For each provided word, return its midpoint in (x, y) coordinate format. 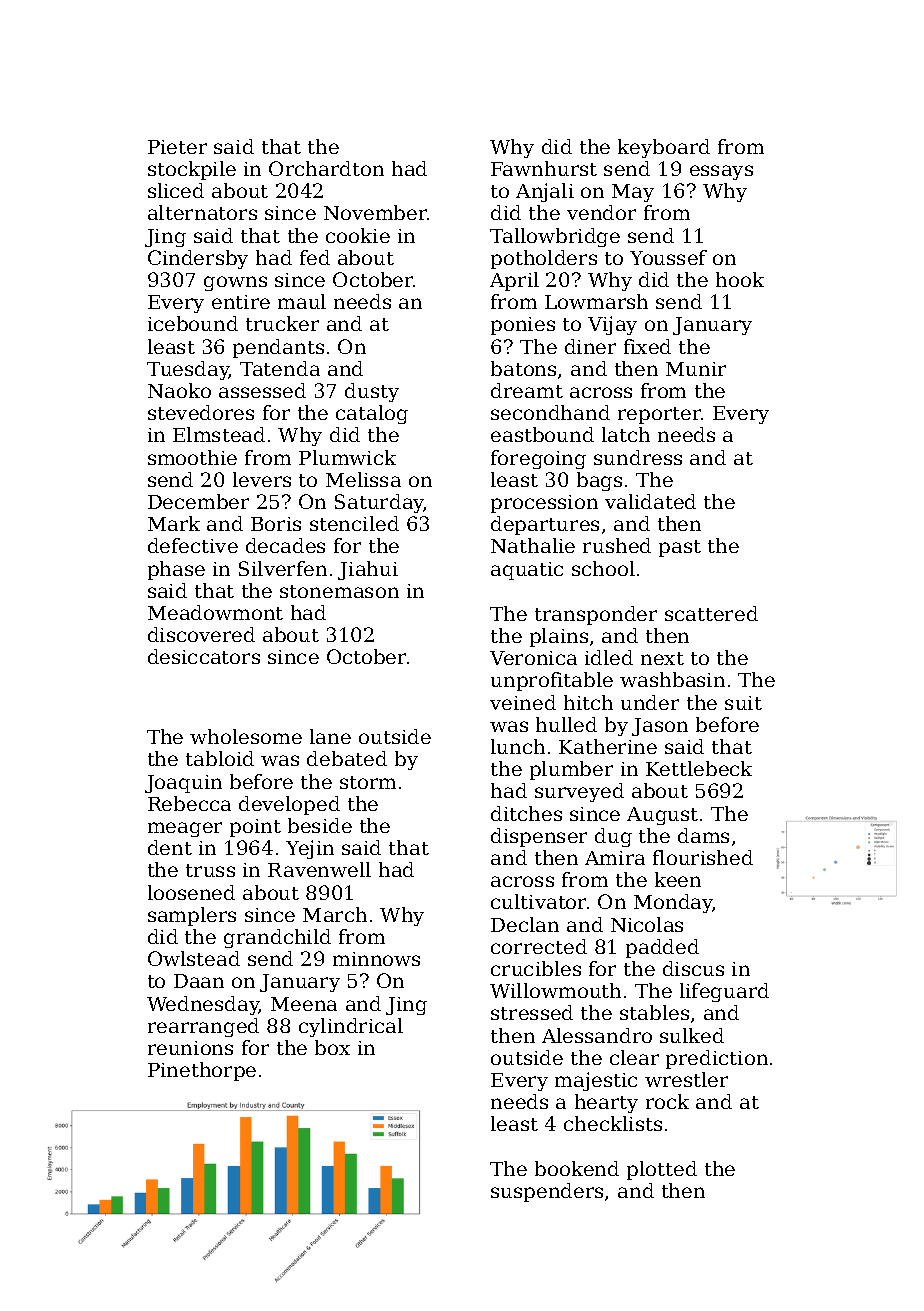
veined (523, 702)
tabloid (220, 758)
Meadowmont (215, 612)
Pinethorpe (202, 1071)
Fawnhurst (544, 168)
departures (545, 525)
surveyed (579, 792)
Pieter (177, 147)
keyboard (664, 148)
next (662, 658)
